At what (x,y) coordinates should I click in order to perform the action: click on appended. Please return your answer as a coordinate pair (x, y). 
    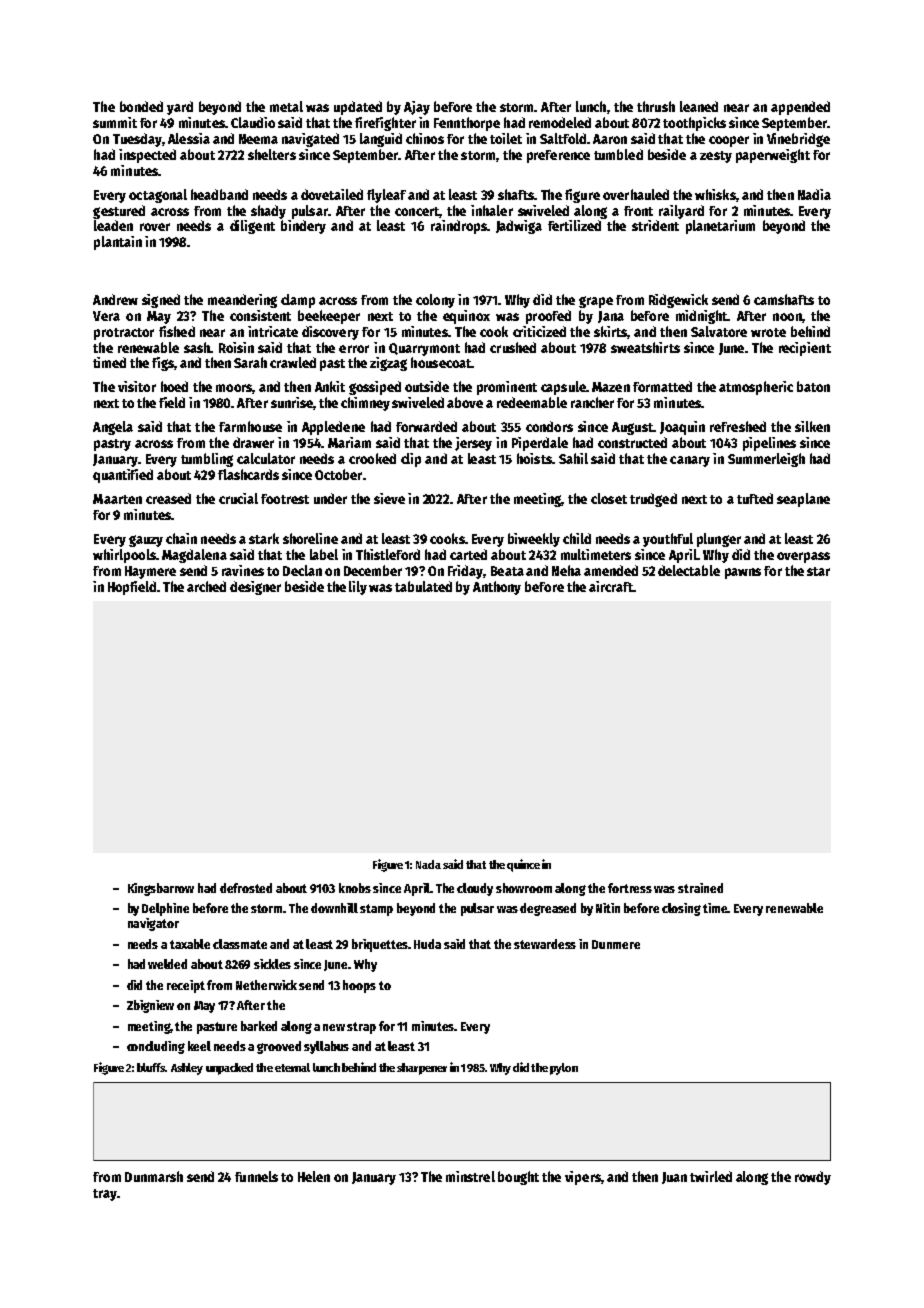
    Looking at the image, I should click on (800, 108).
